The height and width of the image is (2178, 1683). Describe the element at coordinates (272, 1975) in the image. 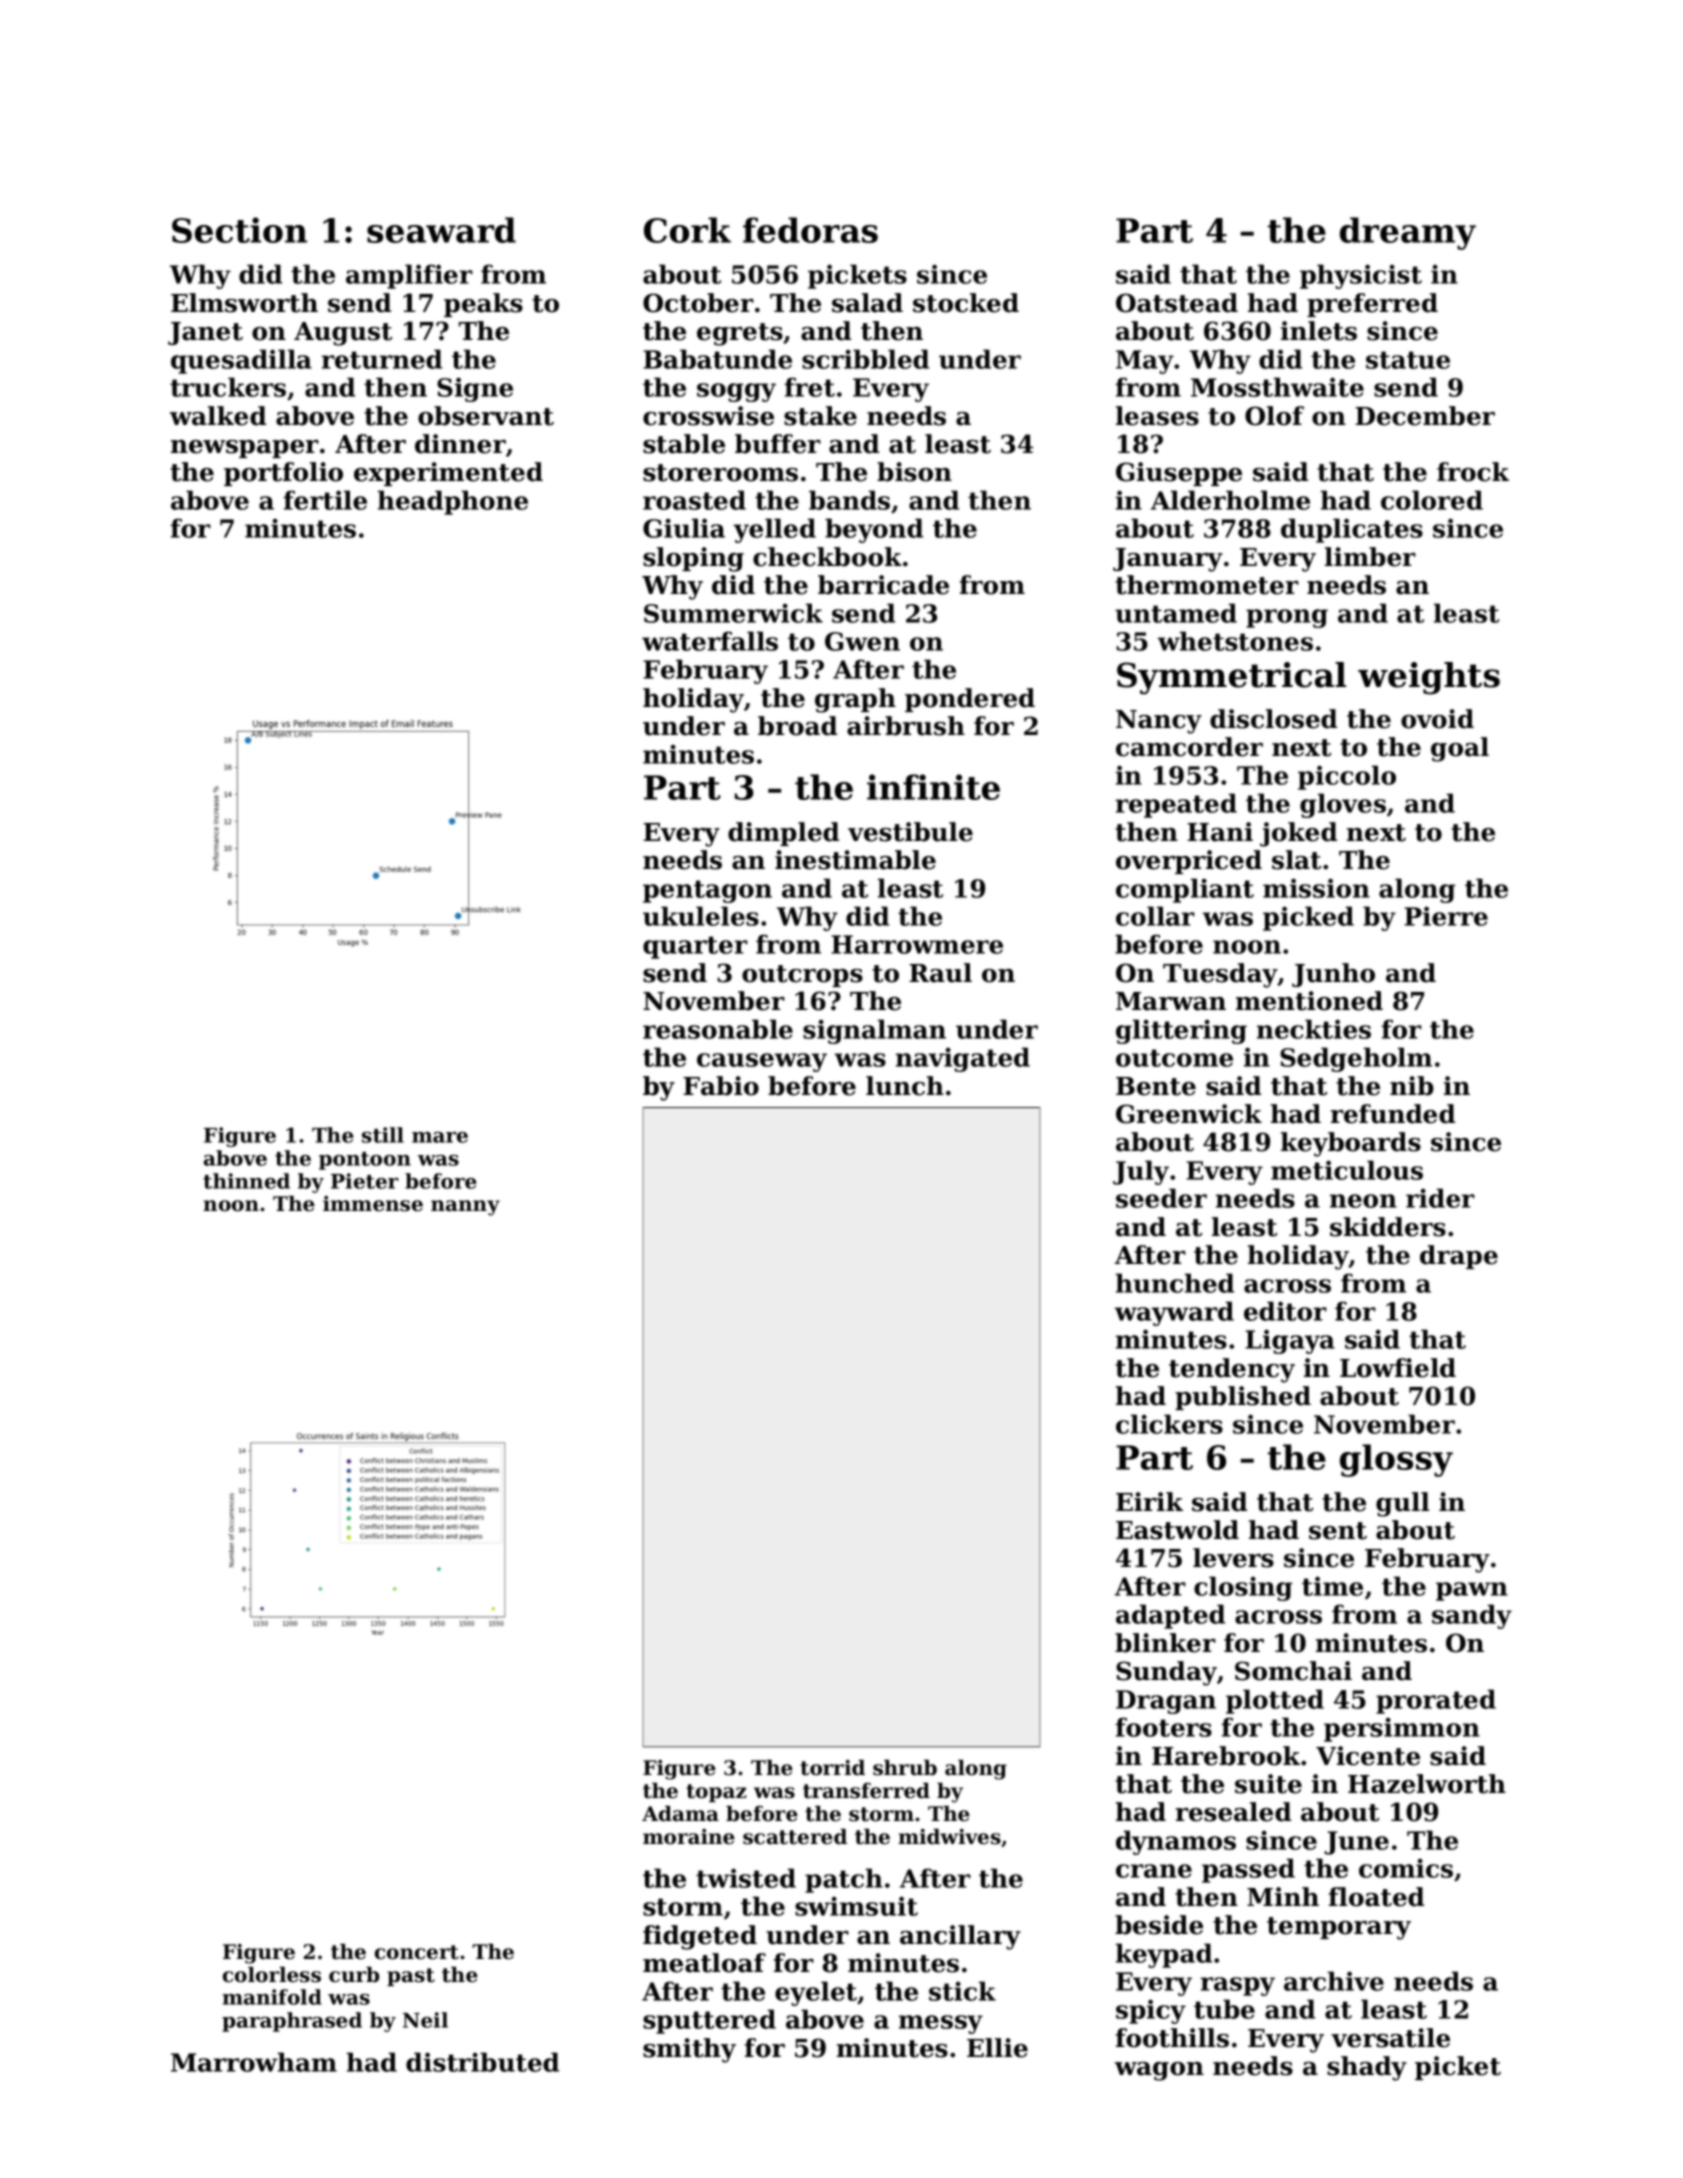

I see `colorless` at that location.
